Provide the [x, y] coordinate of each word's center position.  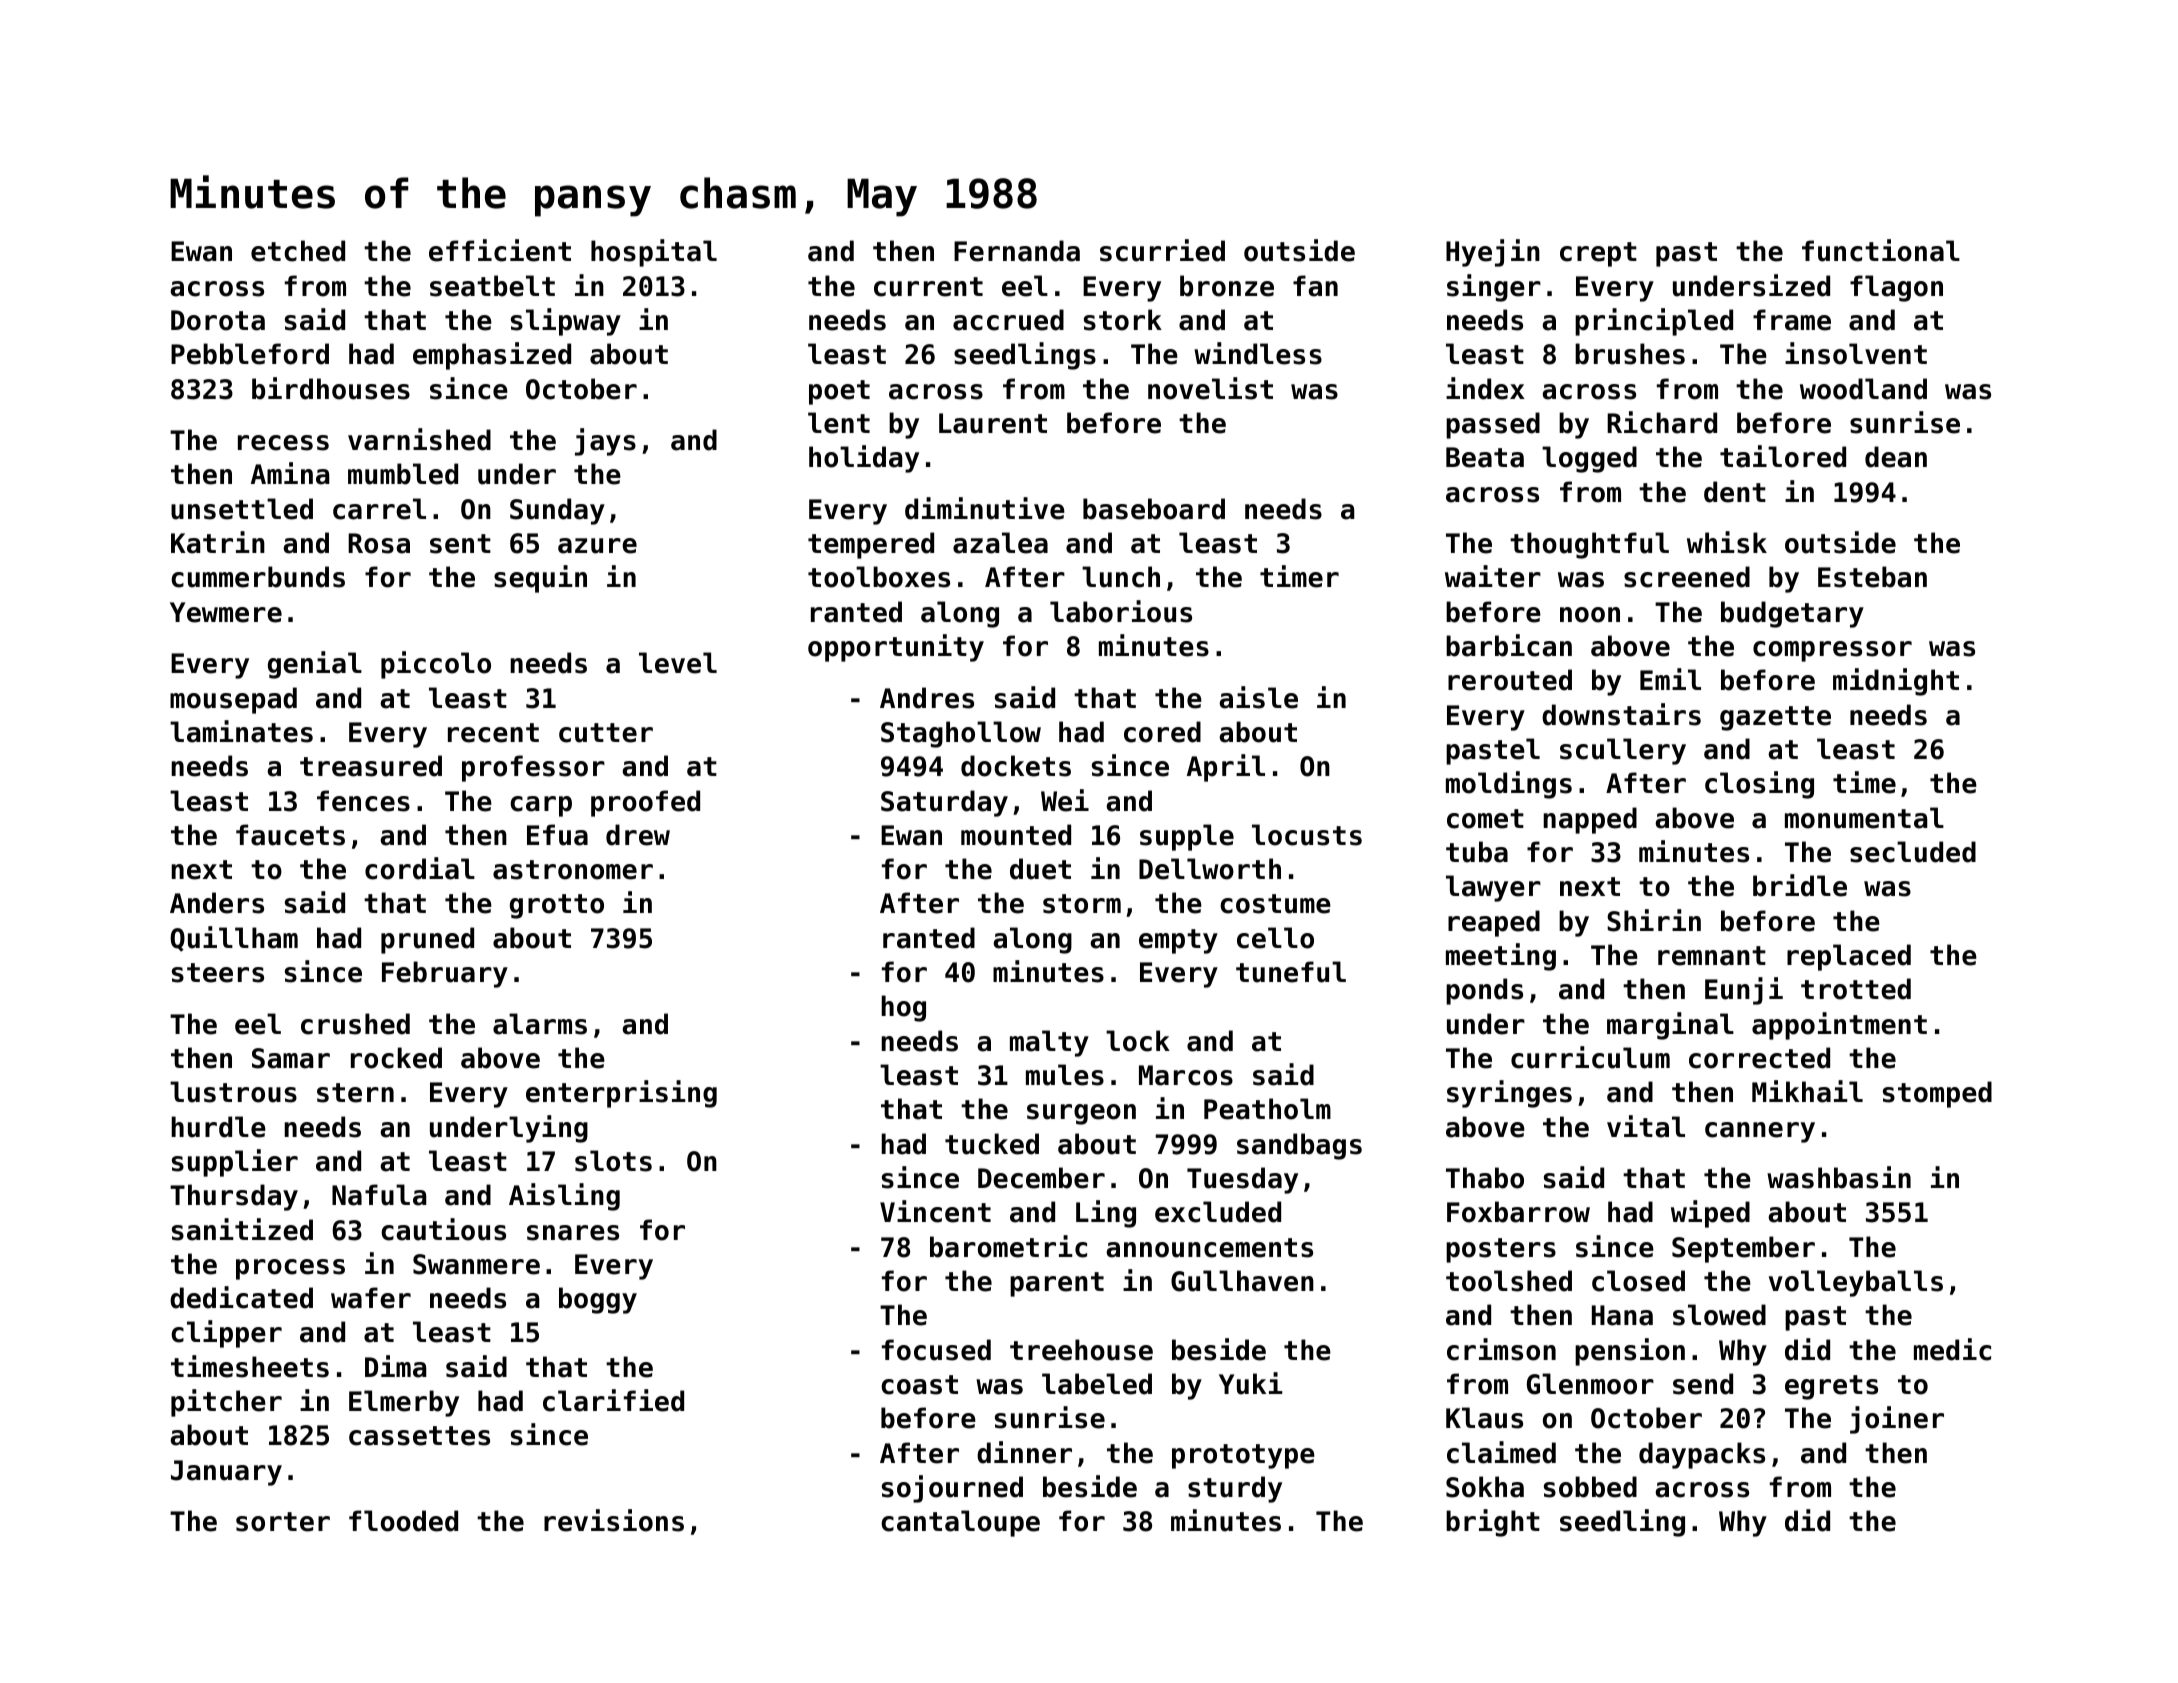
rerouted [1510, 680]
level [678, 663]
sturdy [1235, 1489]
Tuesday [1242, 1180]
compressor [1832, 651]
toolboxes [879, 577]
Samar [291, 1058]
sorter [283, 1522]
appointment [1839, 1026]
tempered [871, 545]
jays [605, 442]
